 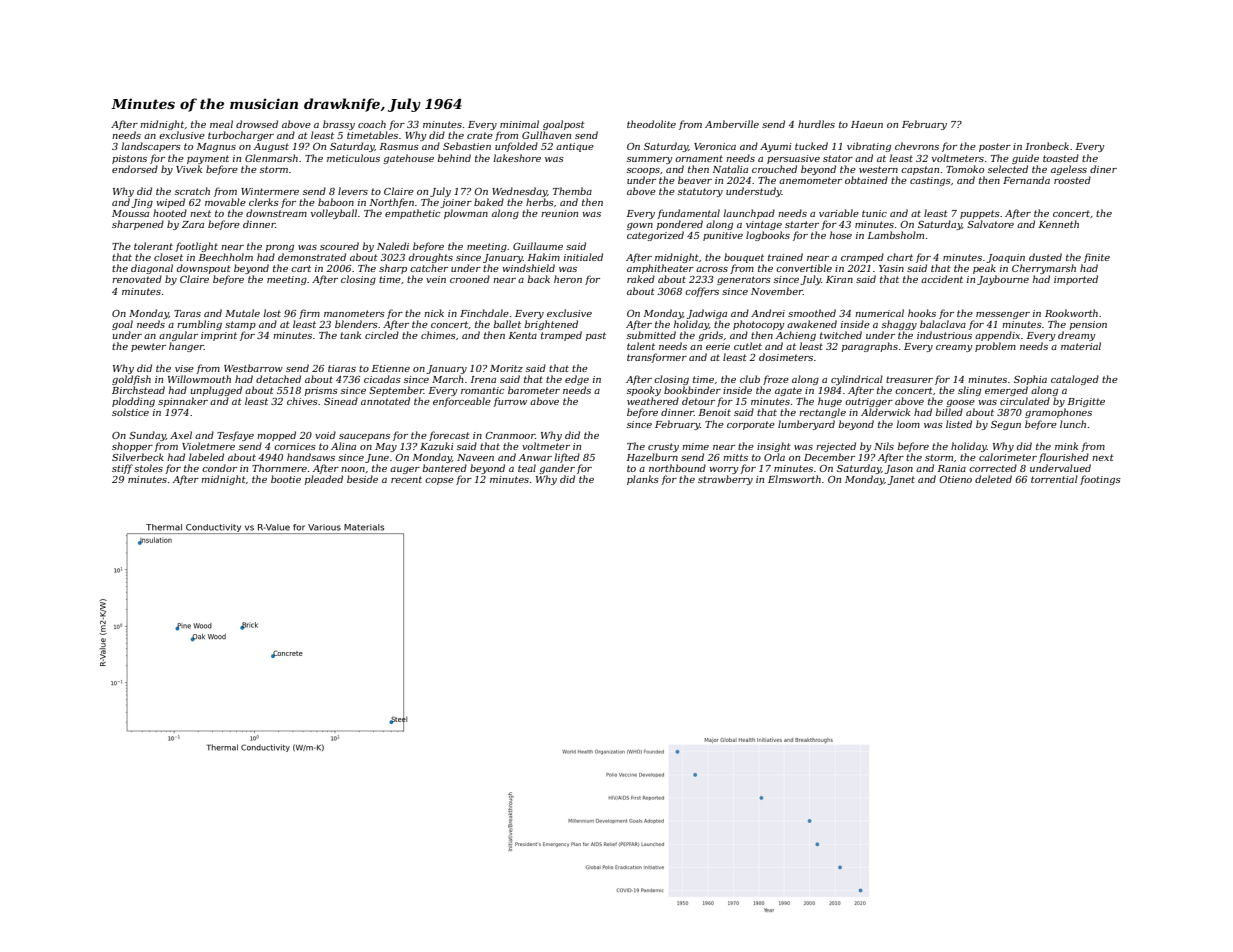 What do you see at coordinates (362, 479) in the page?
I see `beside` at bounding box center [362, 479].
